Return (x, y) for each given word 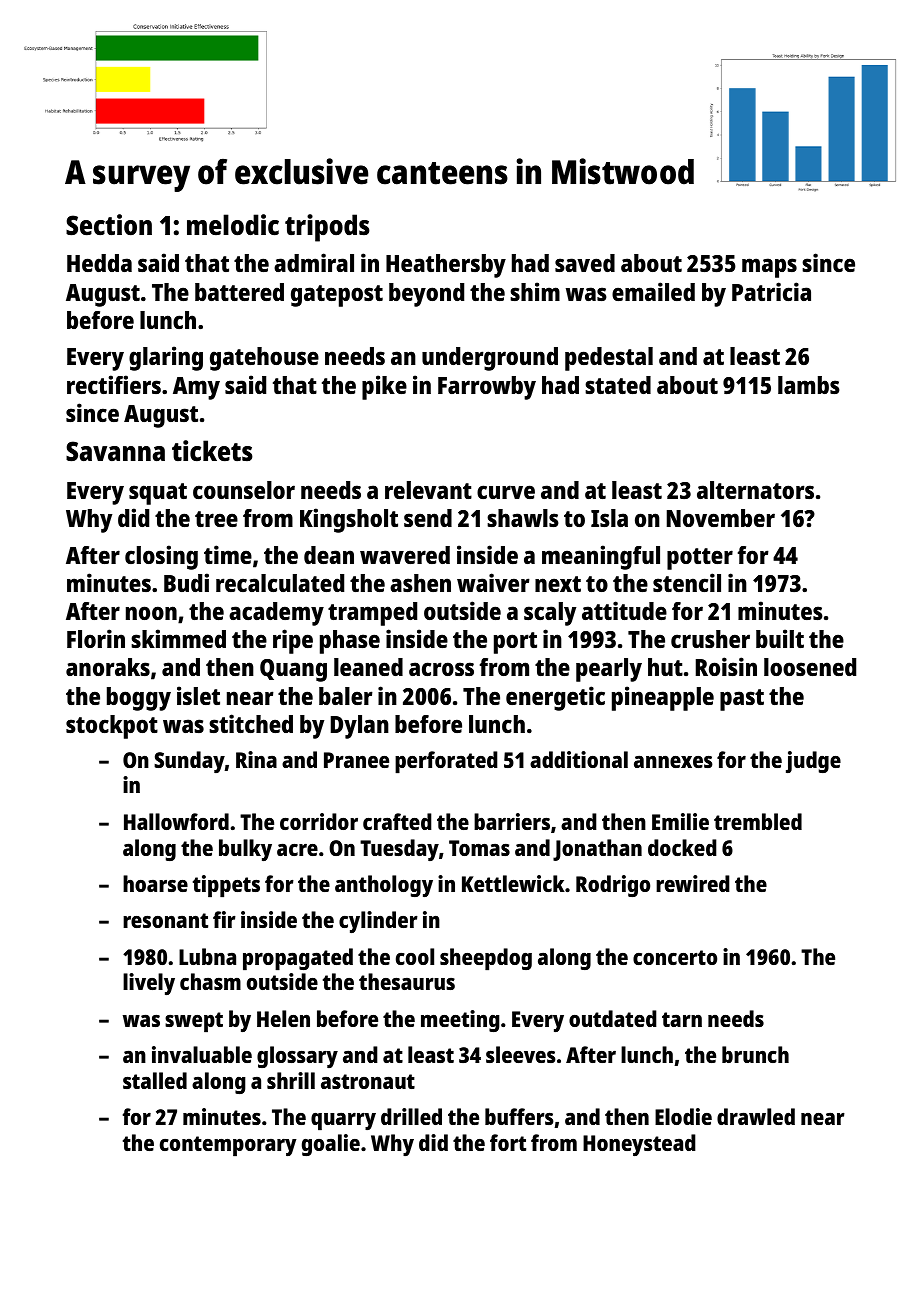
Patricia (771, 291)
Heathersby (446, 266)
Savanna (115, 451)
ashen (420, 583)
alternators (755, 490)
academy (276, 614)
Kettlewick (513, 883)
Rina (256, 759)
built (780, 638)
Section (109, 225)
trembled (758, 821)
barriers (512, 821)
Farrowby (487, 388)
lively (149, 984)
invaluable (202, 1054)
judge (813, 762)
